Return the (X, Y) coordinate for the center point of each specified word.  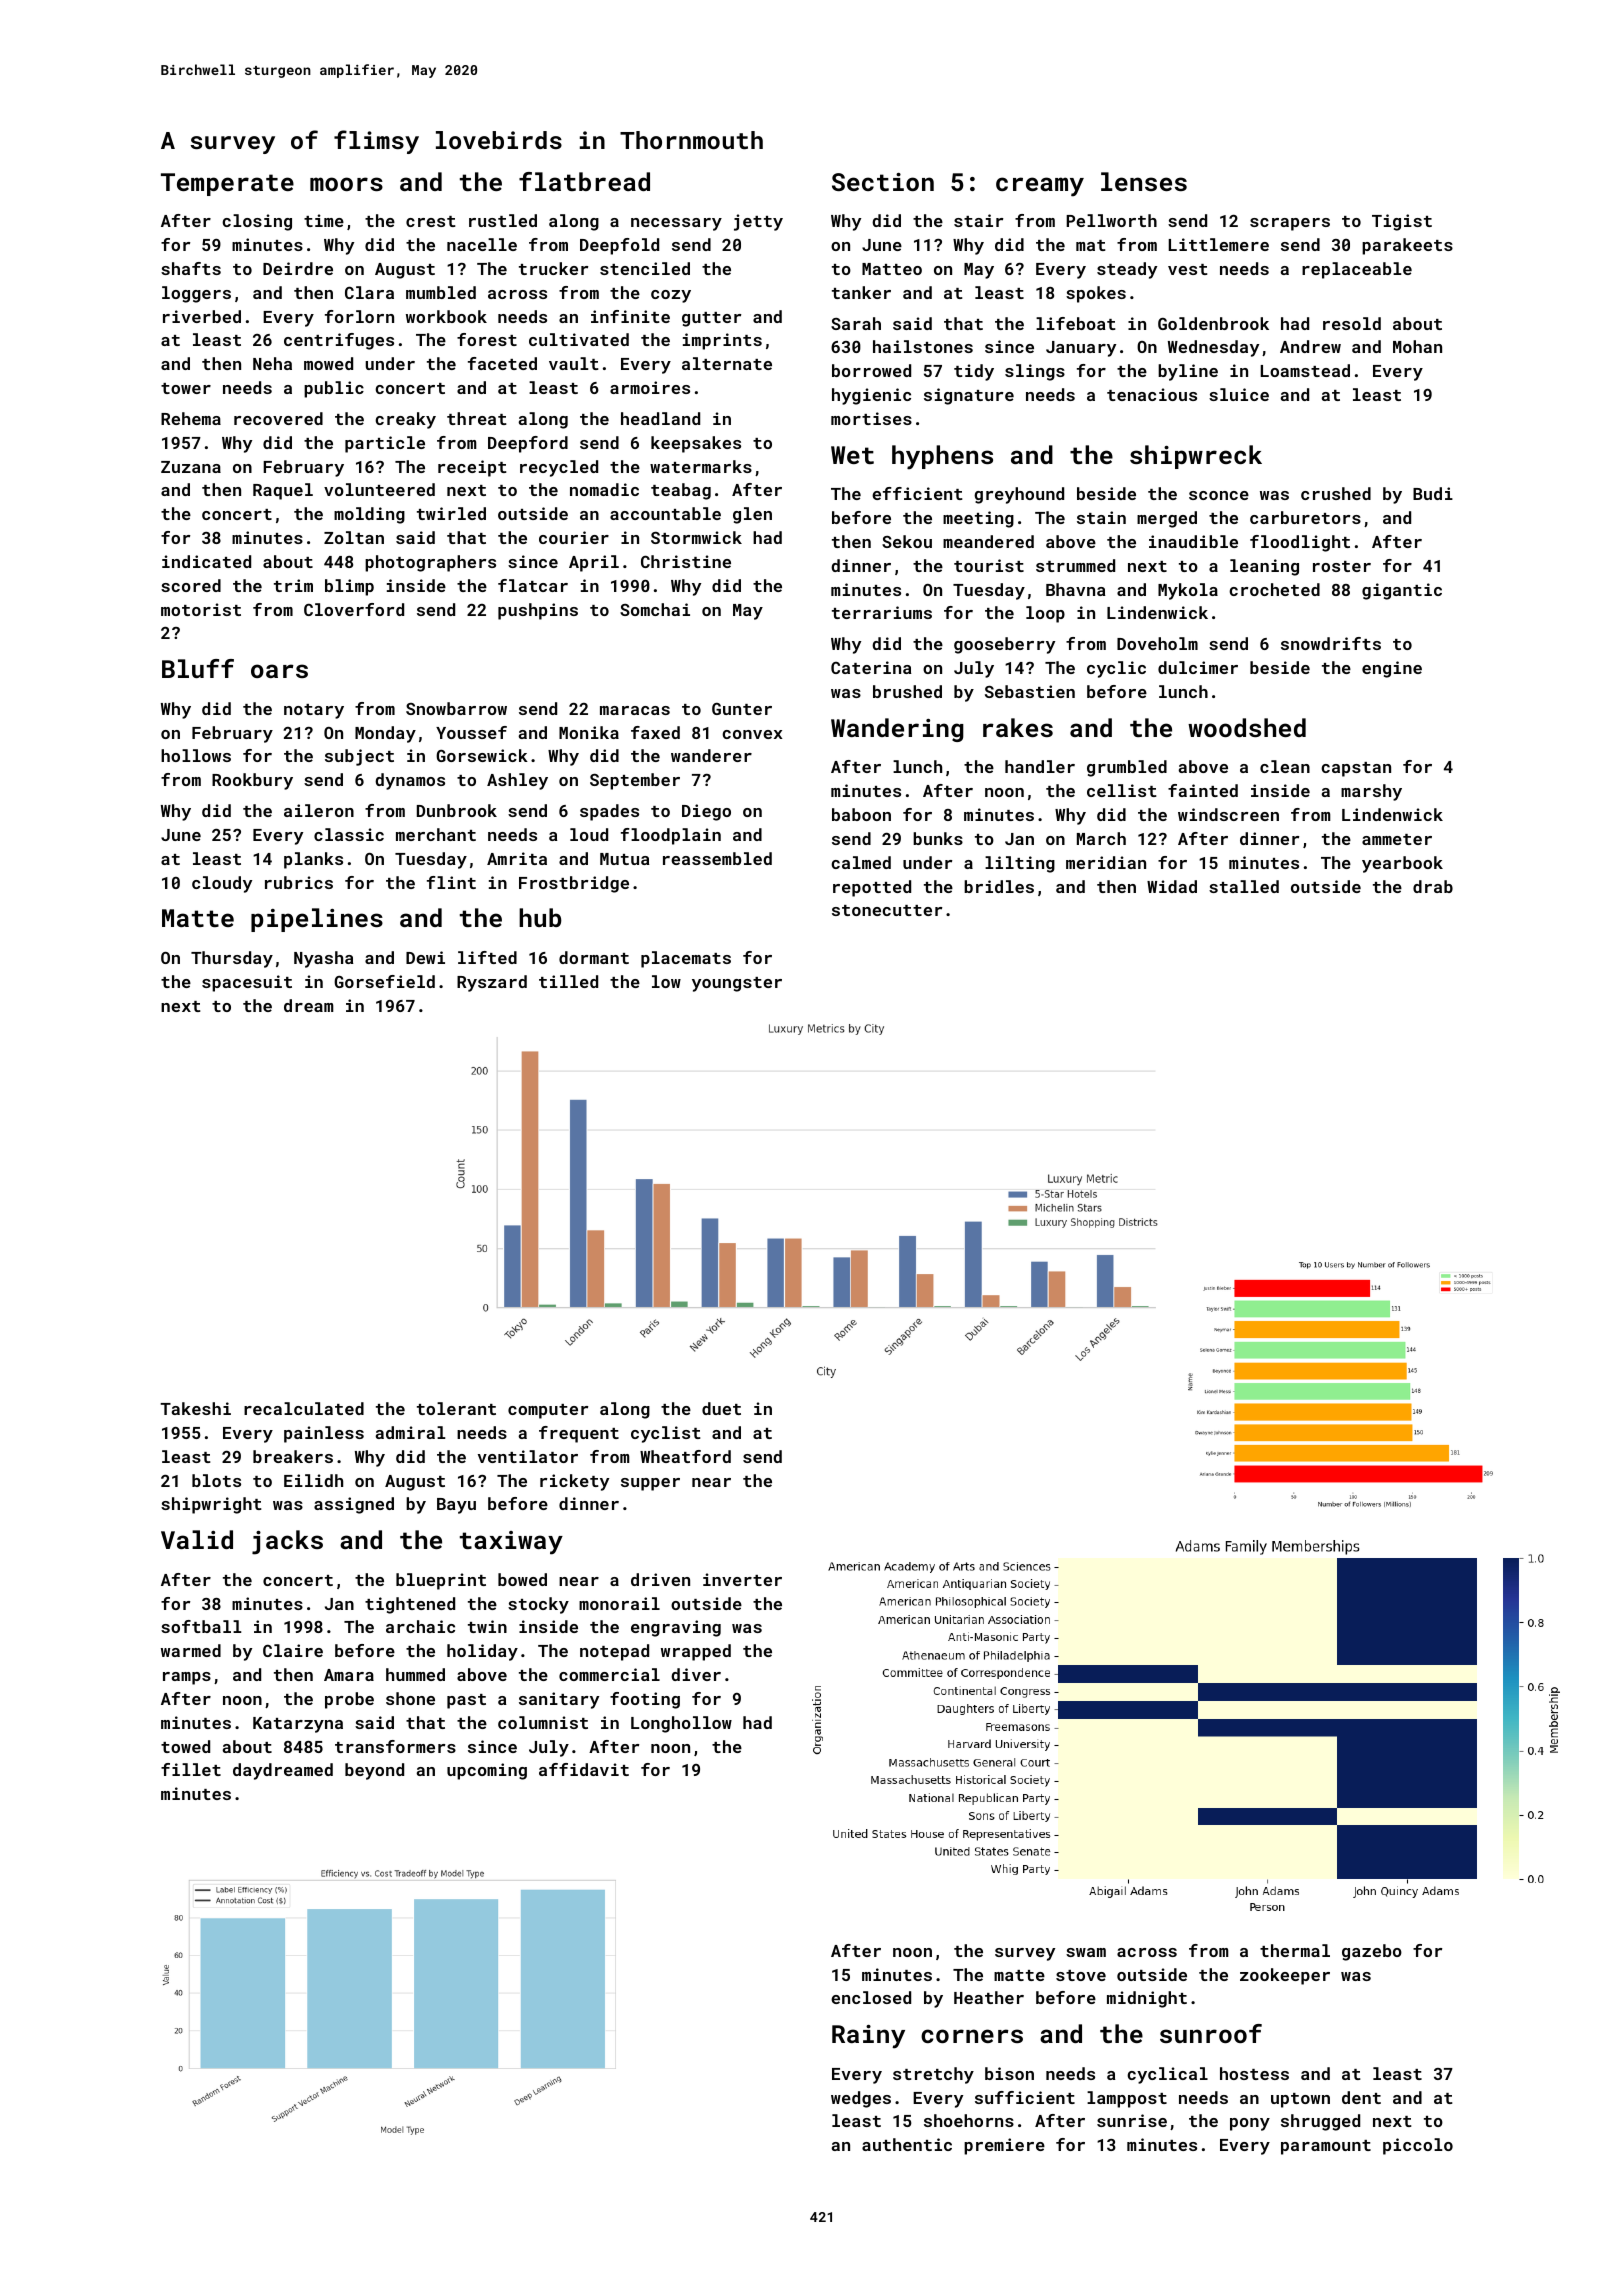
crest (431, 221)
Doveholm (1157, 643)
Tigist (1402, 222)
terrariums (882, 612)
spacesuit (247, 983)
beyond (374, 1771)
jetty (758, 222)
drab (1433, 886)
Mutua (625, 859)
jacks (287, 1542)
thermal (1295, 1950)
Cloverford (354, 609)
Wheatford (685, 1456)
